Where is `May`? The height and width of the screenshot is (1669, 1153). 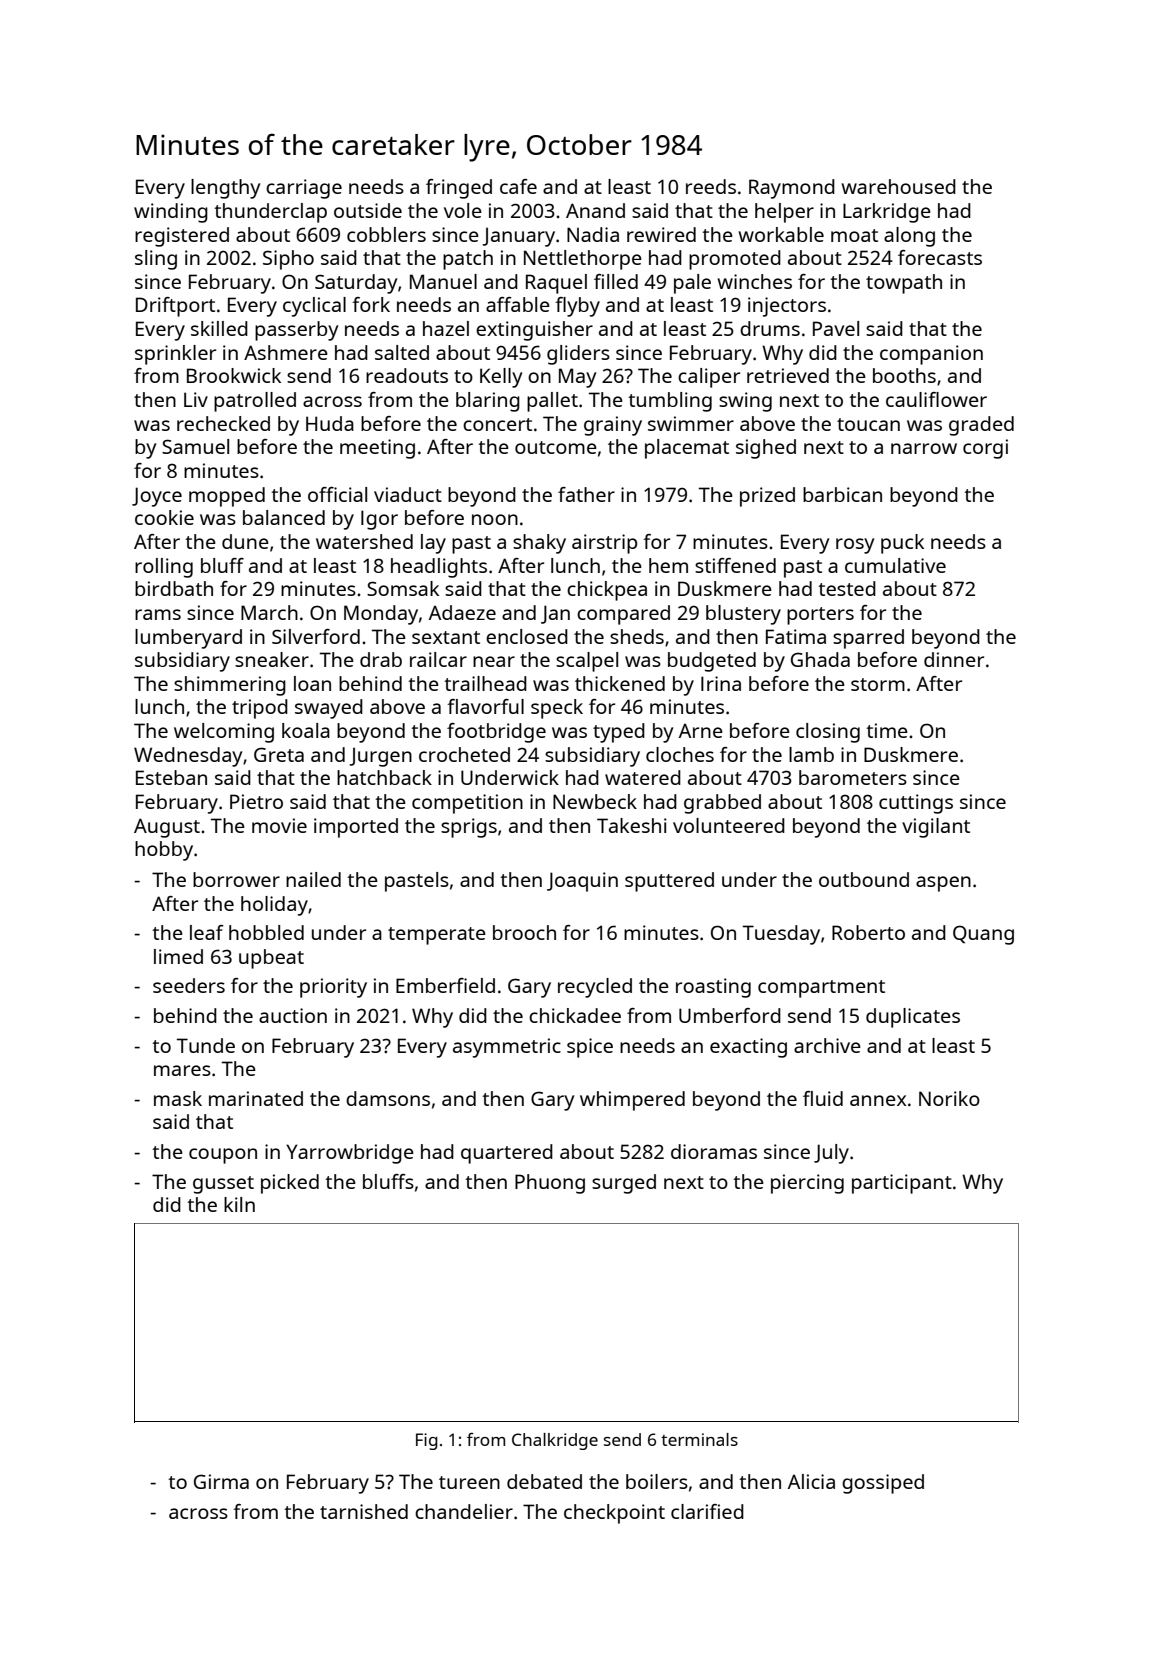
May is located at coordinates (577, 378).
